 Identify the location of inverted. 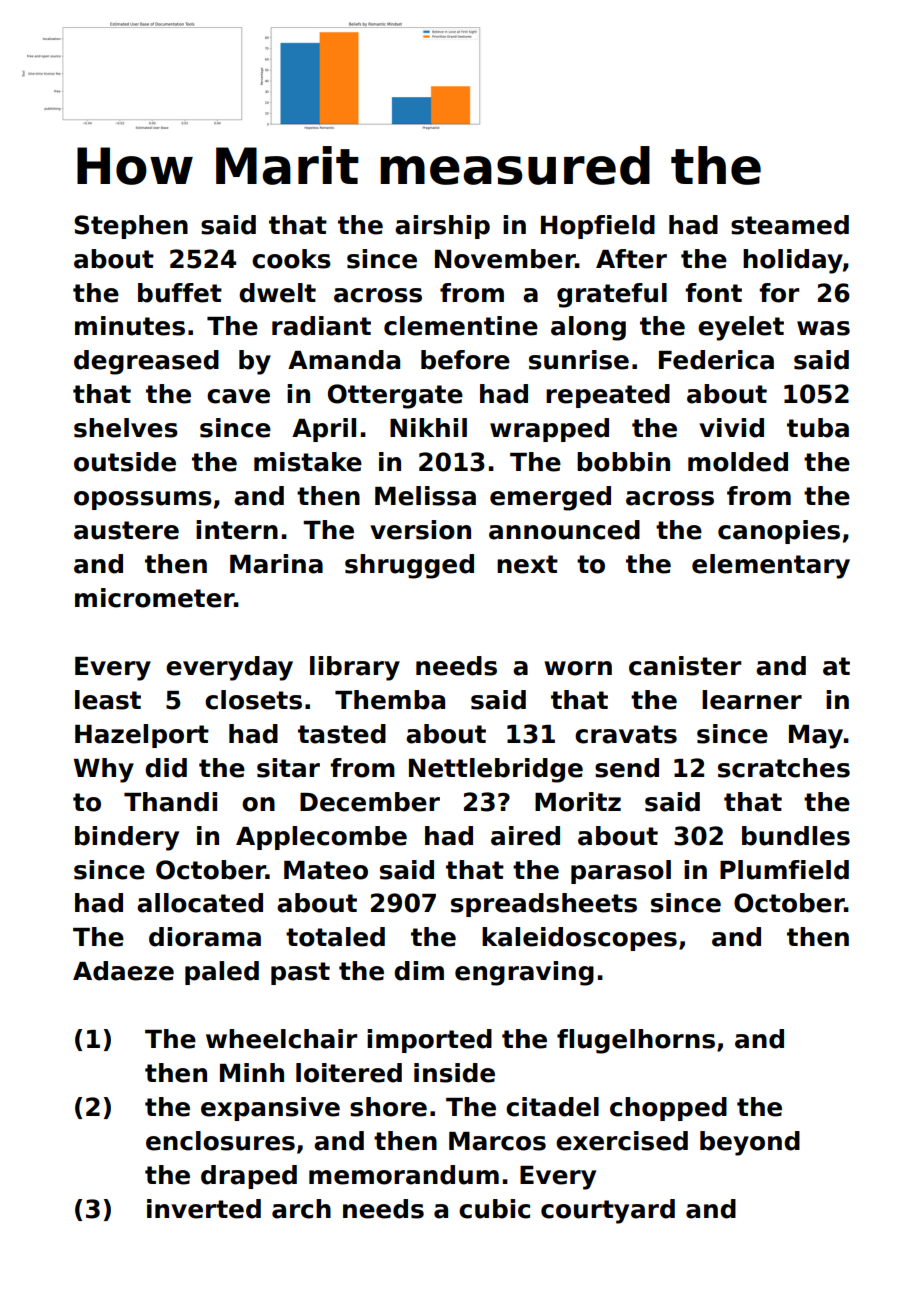
(204, 1209).
